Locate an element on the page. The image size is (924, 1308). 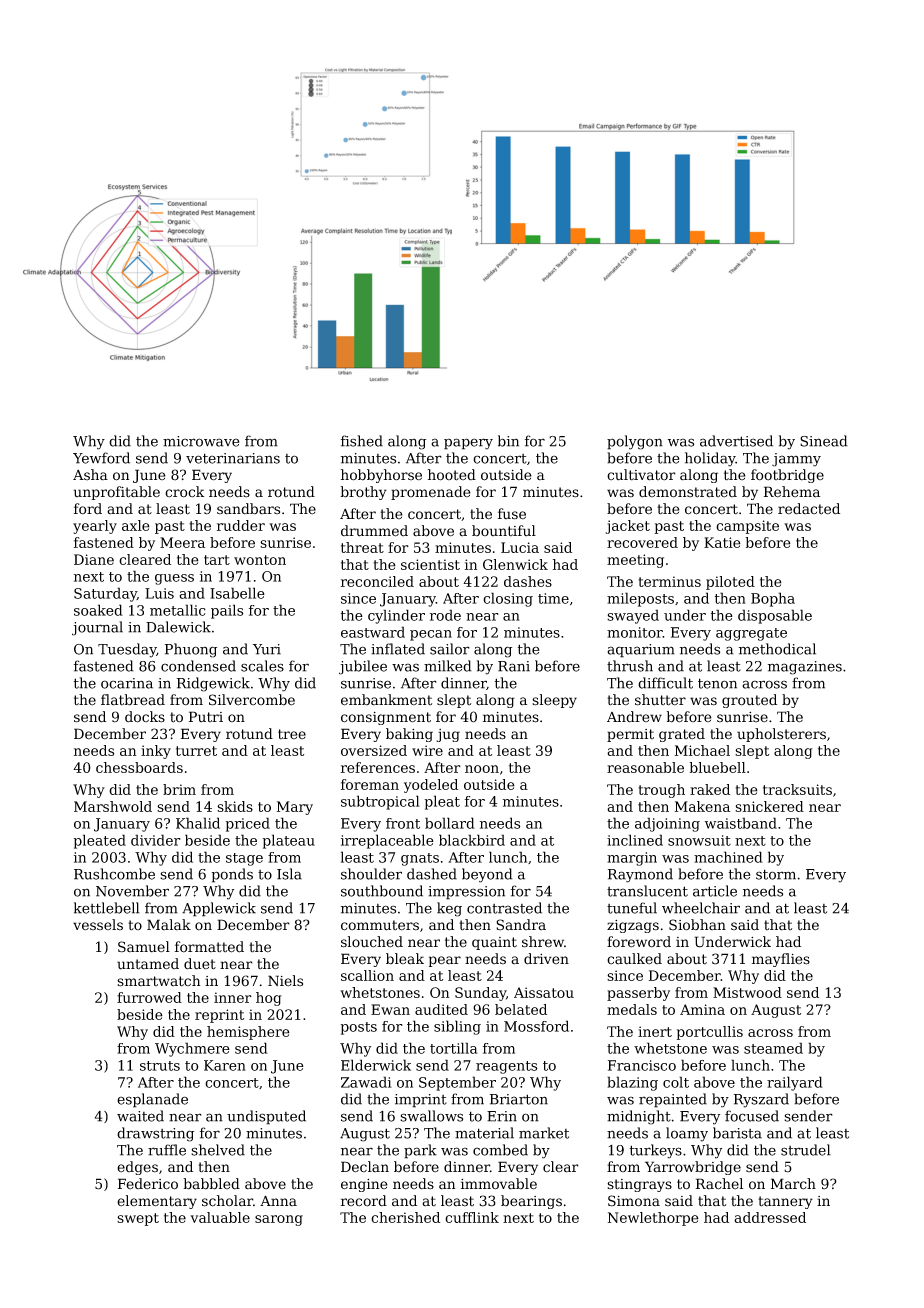
belated is located at coordinates (521, 1009).
